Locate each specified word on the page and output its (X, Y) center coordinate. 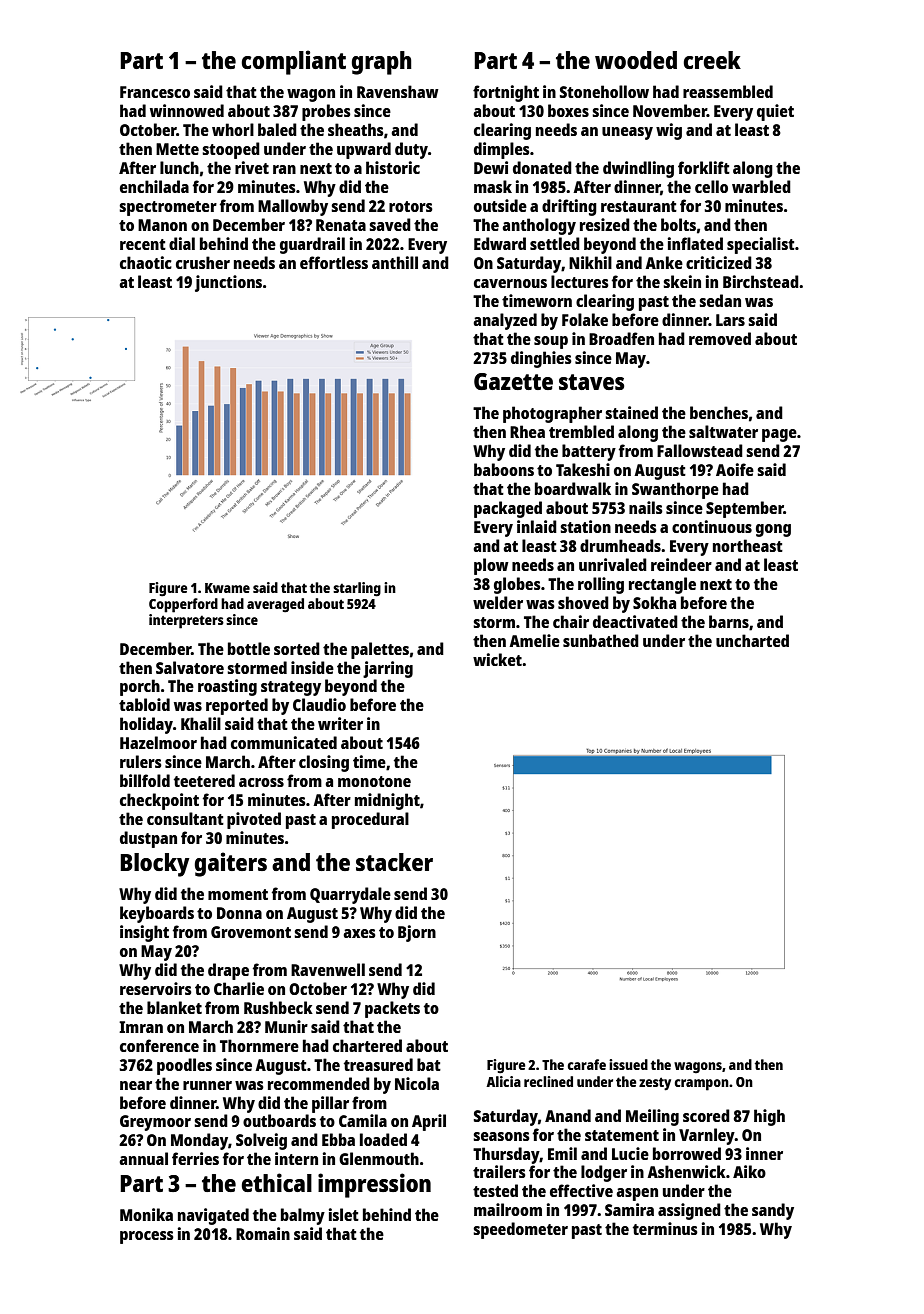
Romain (263, 1233)
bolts (678, 224)
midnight (387, 801)
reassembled (728, 91)
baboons (504, 469)
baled (277, 129)
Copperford (183, 605)
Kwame (227, 588)
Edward (500, 243)
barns (729, 621)
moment (238, 894)
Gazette (513, 381)
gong (773, 530)
